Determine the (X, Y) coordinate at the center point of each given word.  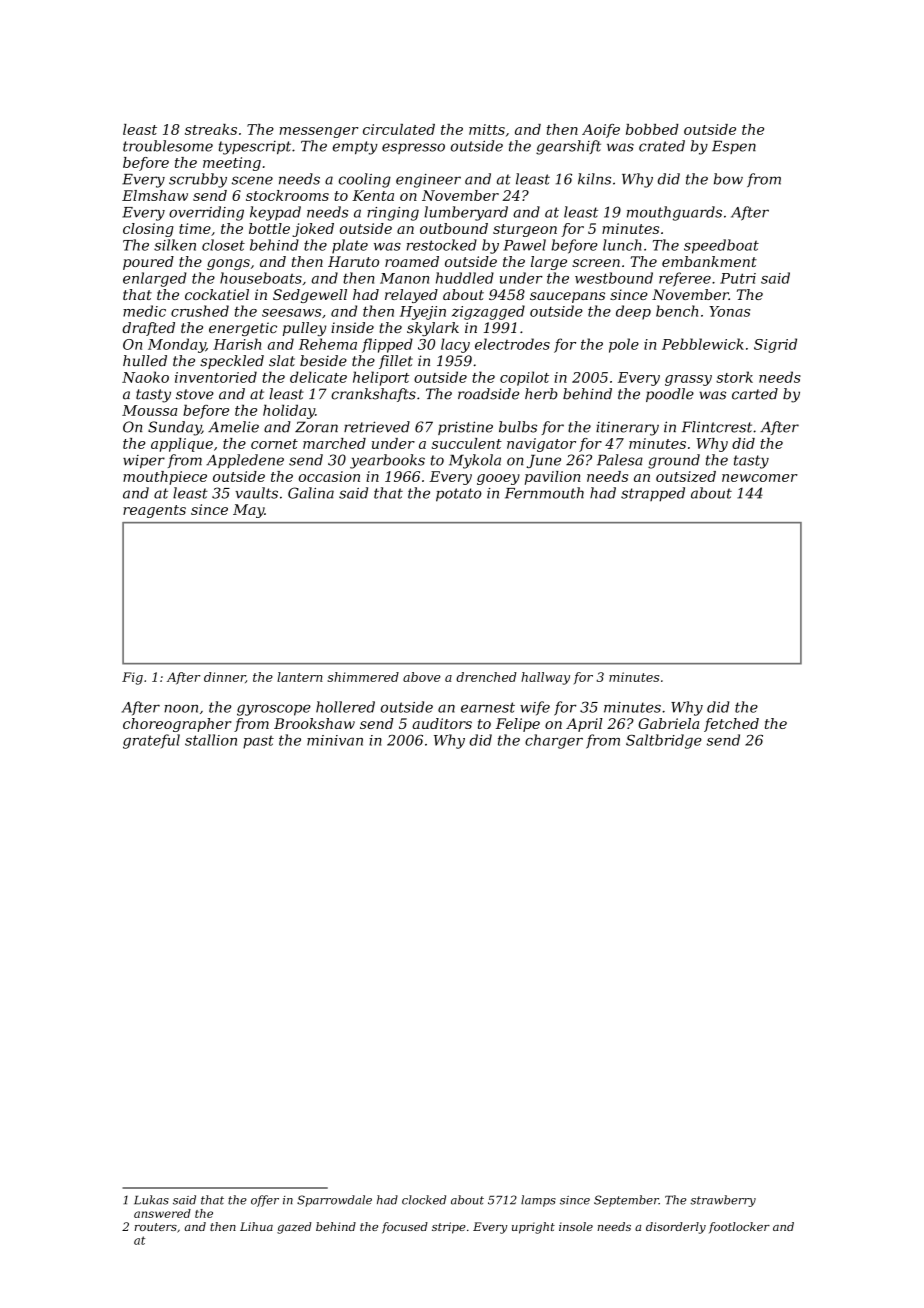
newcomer (760, 478)
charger (554, 741)
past (258, 742)
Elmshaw (155, 195)
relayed (411, 296)
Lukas (151, 1200)
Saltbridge (664, 741)
